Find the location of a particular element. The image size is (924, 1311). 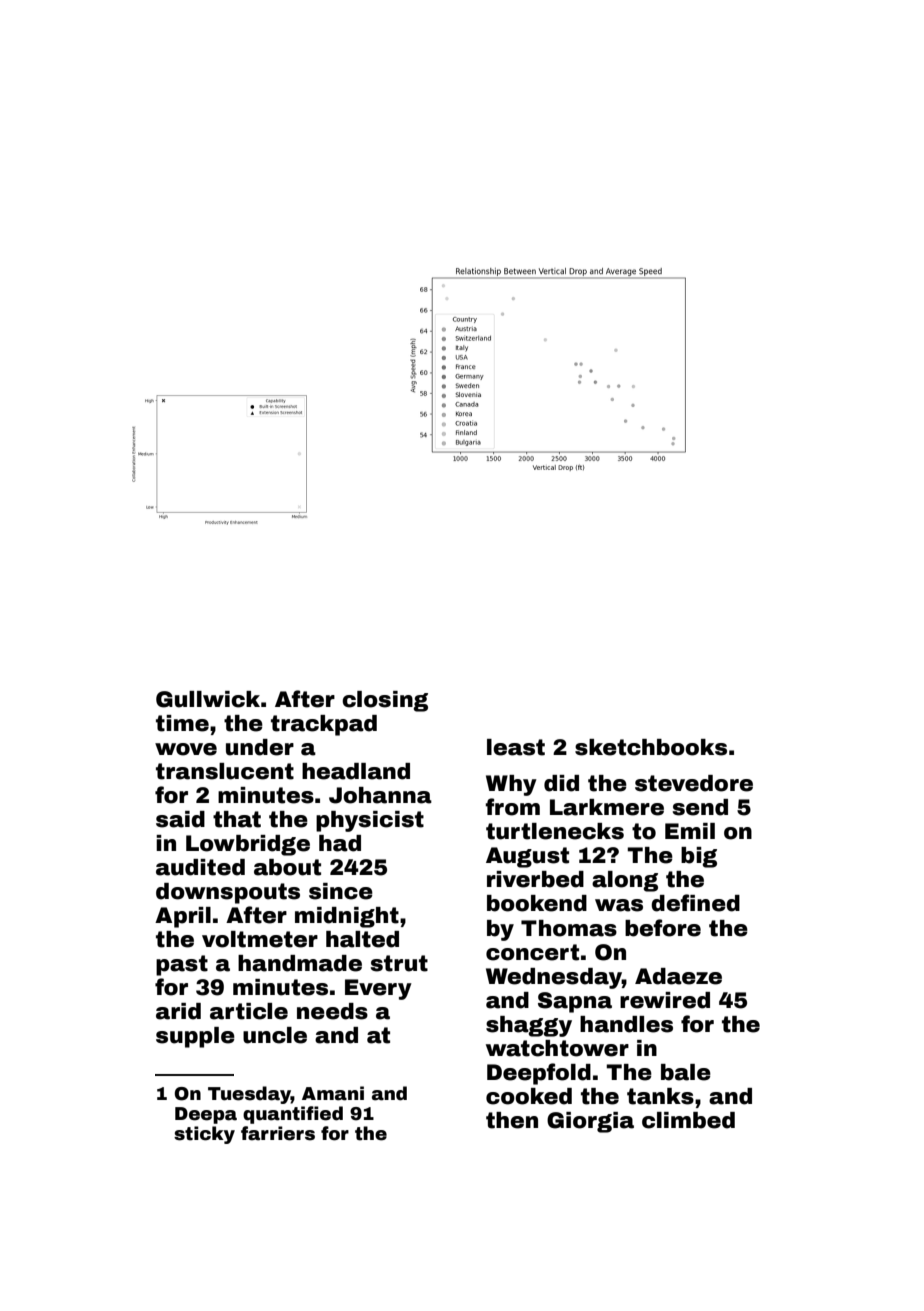

since is located at coordinates (341, 891).
